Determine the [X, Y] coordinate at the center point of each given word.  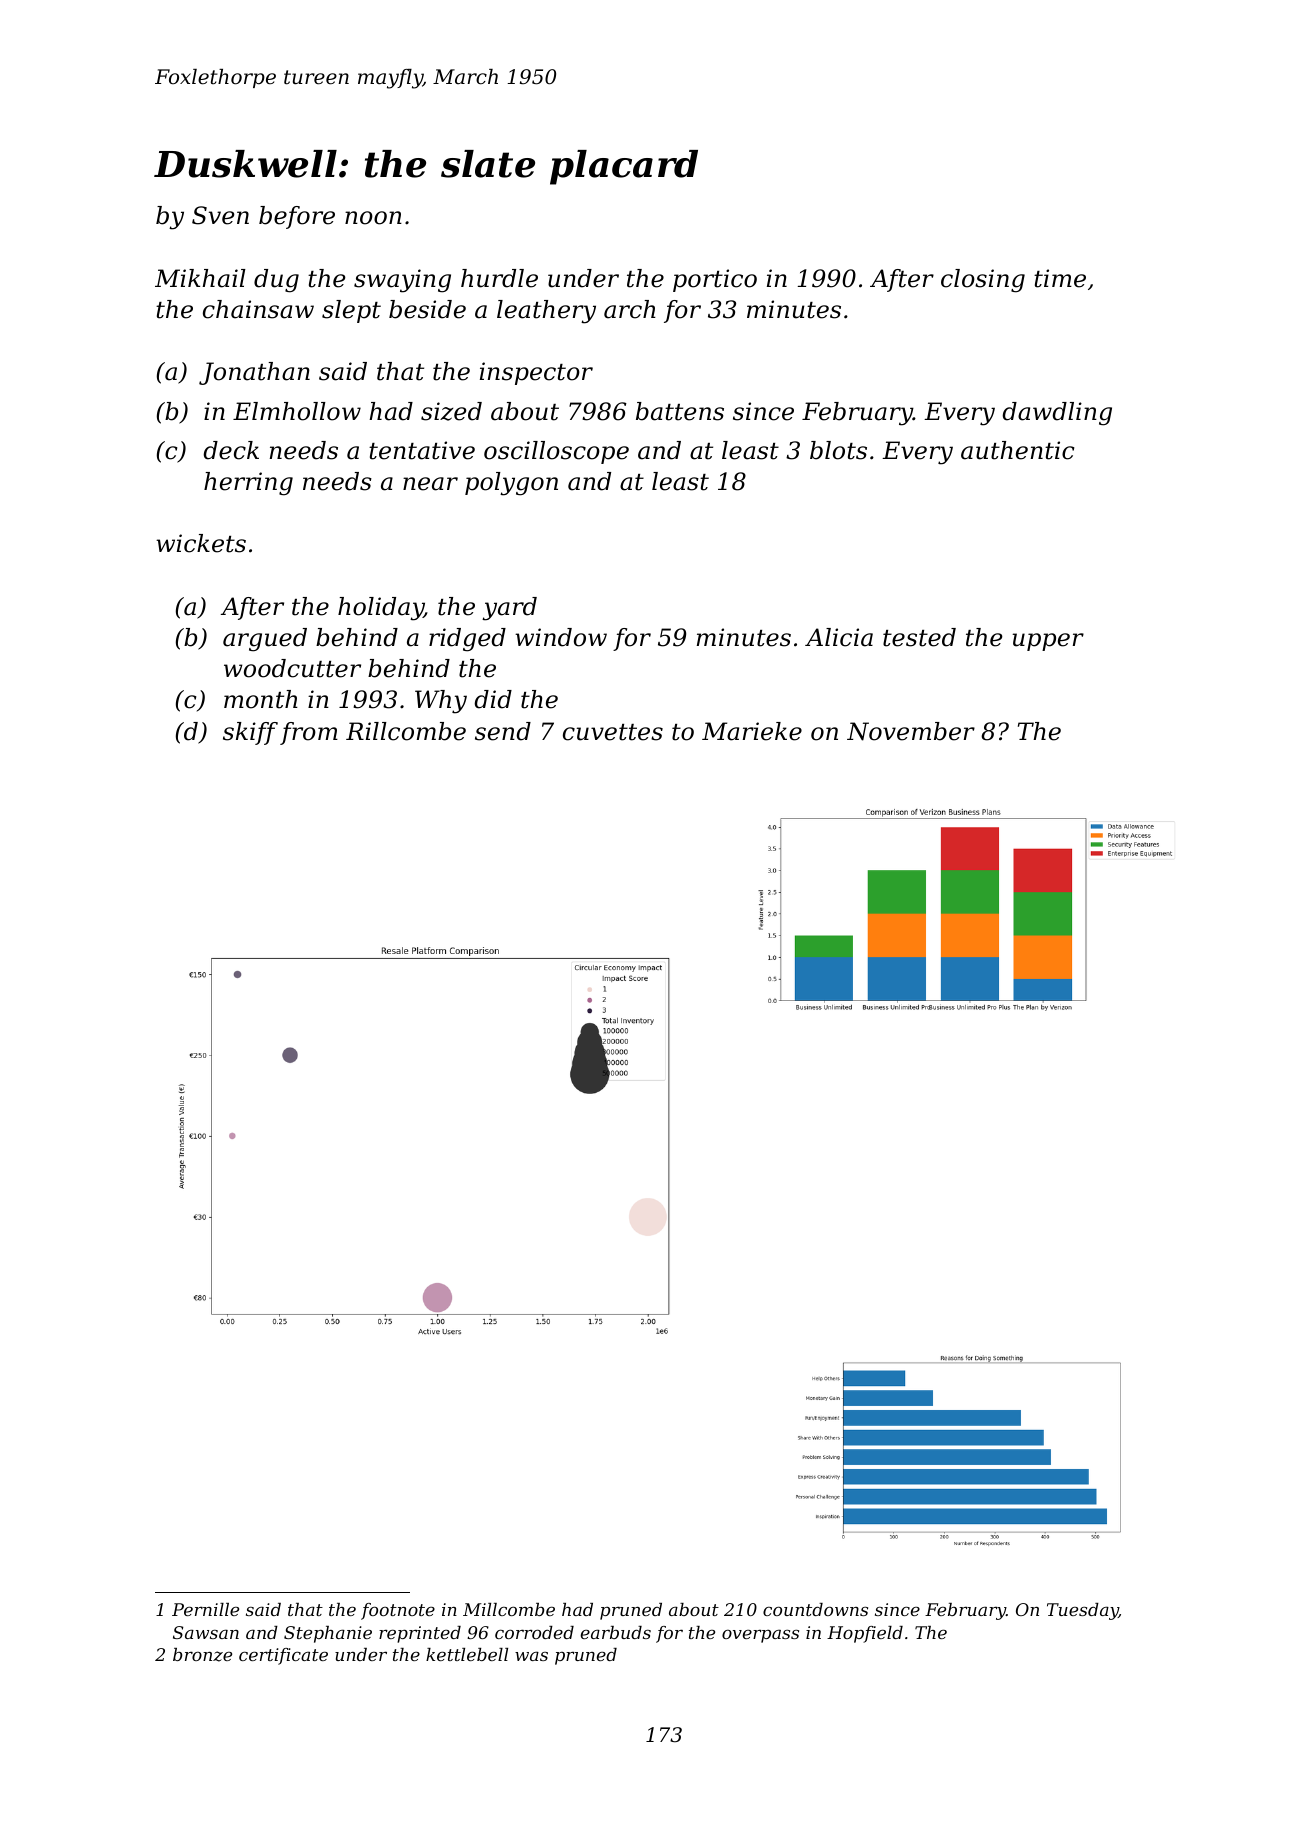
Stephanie [328, 1634]
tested [919, 637]
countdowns [815, 1609]
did [493, 699]
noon [373, 218]
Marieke [752, 731]
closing [983, 281]
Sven [220, 215]
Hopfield [865, 1634]
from [309, 733]
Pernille [205, 1609]
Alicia [839, 637]
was [531, 1656]
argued [265, 640]
